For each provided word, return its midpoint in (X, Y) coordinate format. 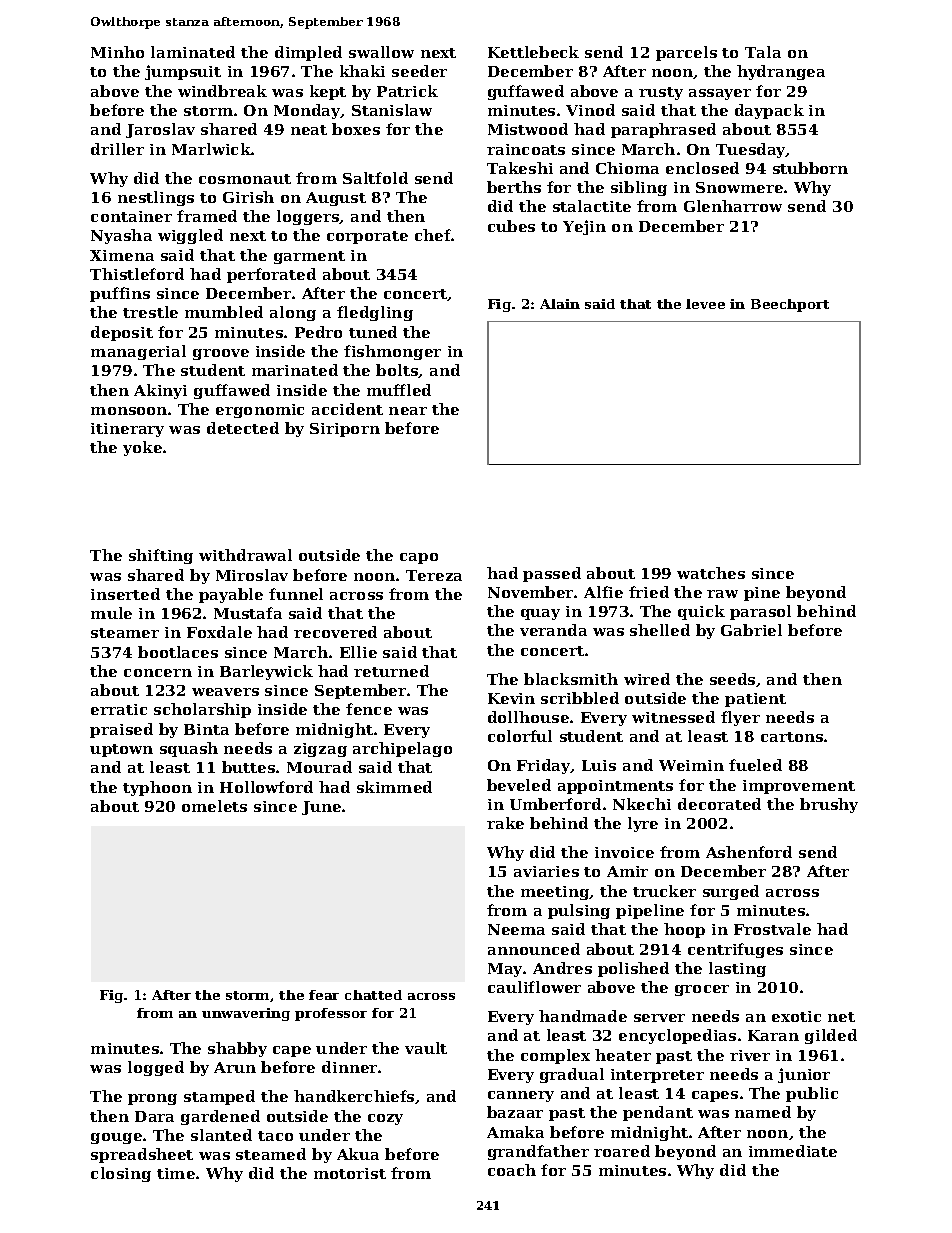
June (321, 808)
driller (117, 149)
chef (433, 235)
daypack (769, 111)
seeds (732, 679)
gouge (116, 1138)
